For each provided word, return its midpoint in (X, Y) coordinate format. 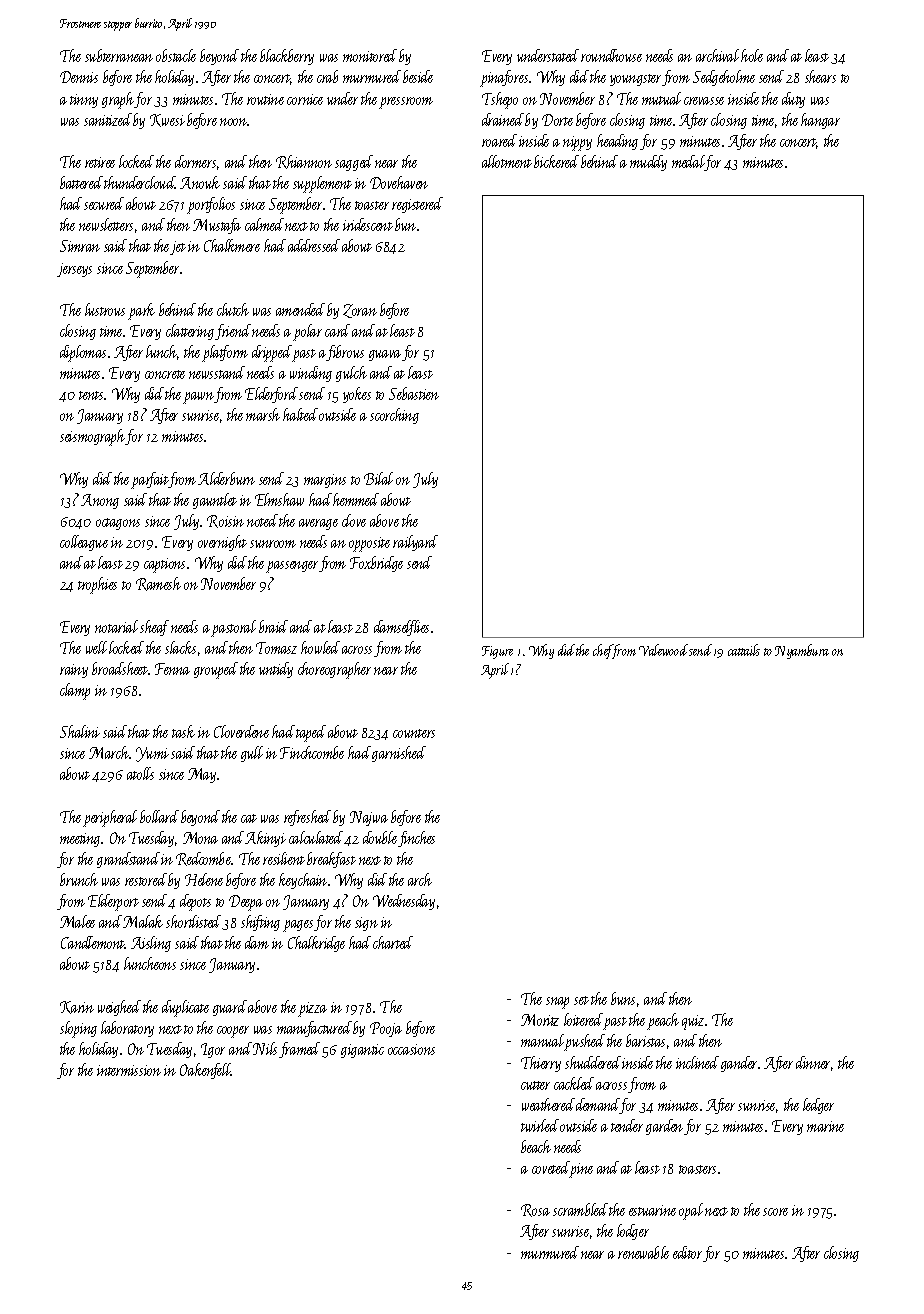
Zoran (360, 311)
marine (825, 1126)
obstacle (176, 55)
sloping (78, 1029)
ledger (818, 1106)
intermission (129, 1070)
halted (300, 414)
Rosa (535, 1210)
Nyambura (802, 651)
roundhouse (611, 55)
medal (688, 163)
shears (820, 76)
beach (536, 1146)
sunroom (273, 544)
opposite (369, 544)
